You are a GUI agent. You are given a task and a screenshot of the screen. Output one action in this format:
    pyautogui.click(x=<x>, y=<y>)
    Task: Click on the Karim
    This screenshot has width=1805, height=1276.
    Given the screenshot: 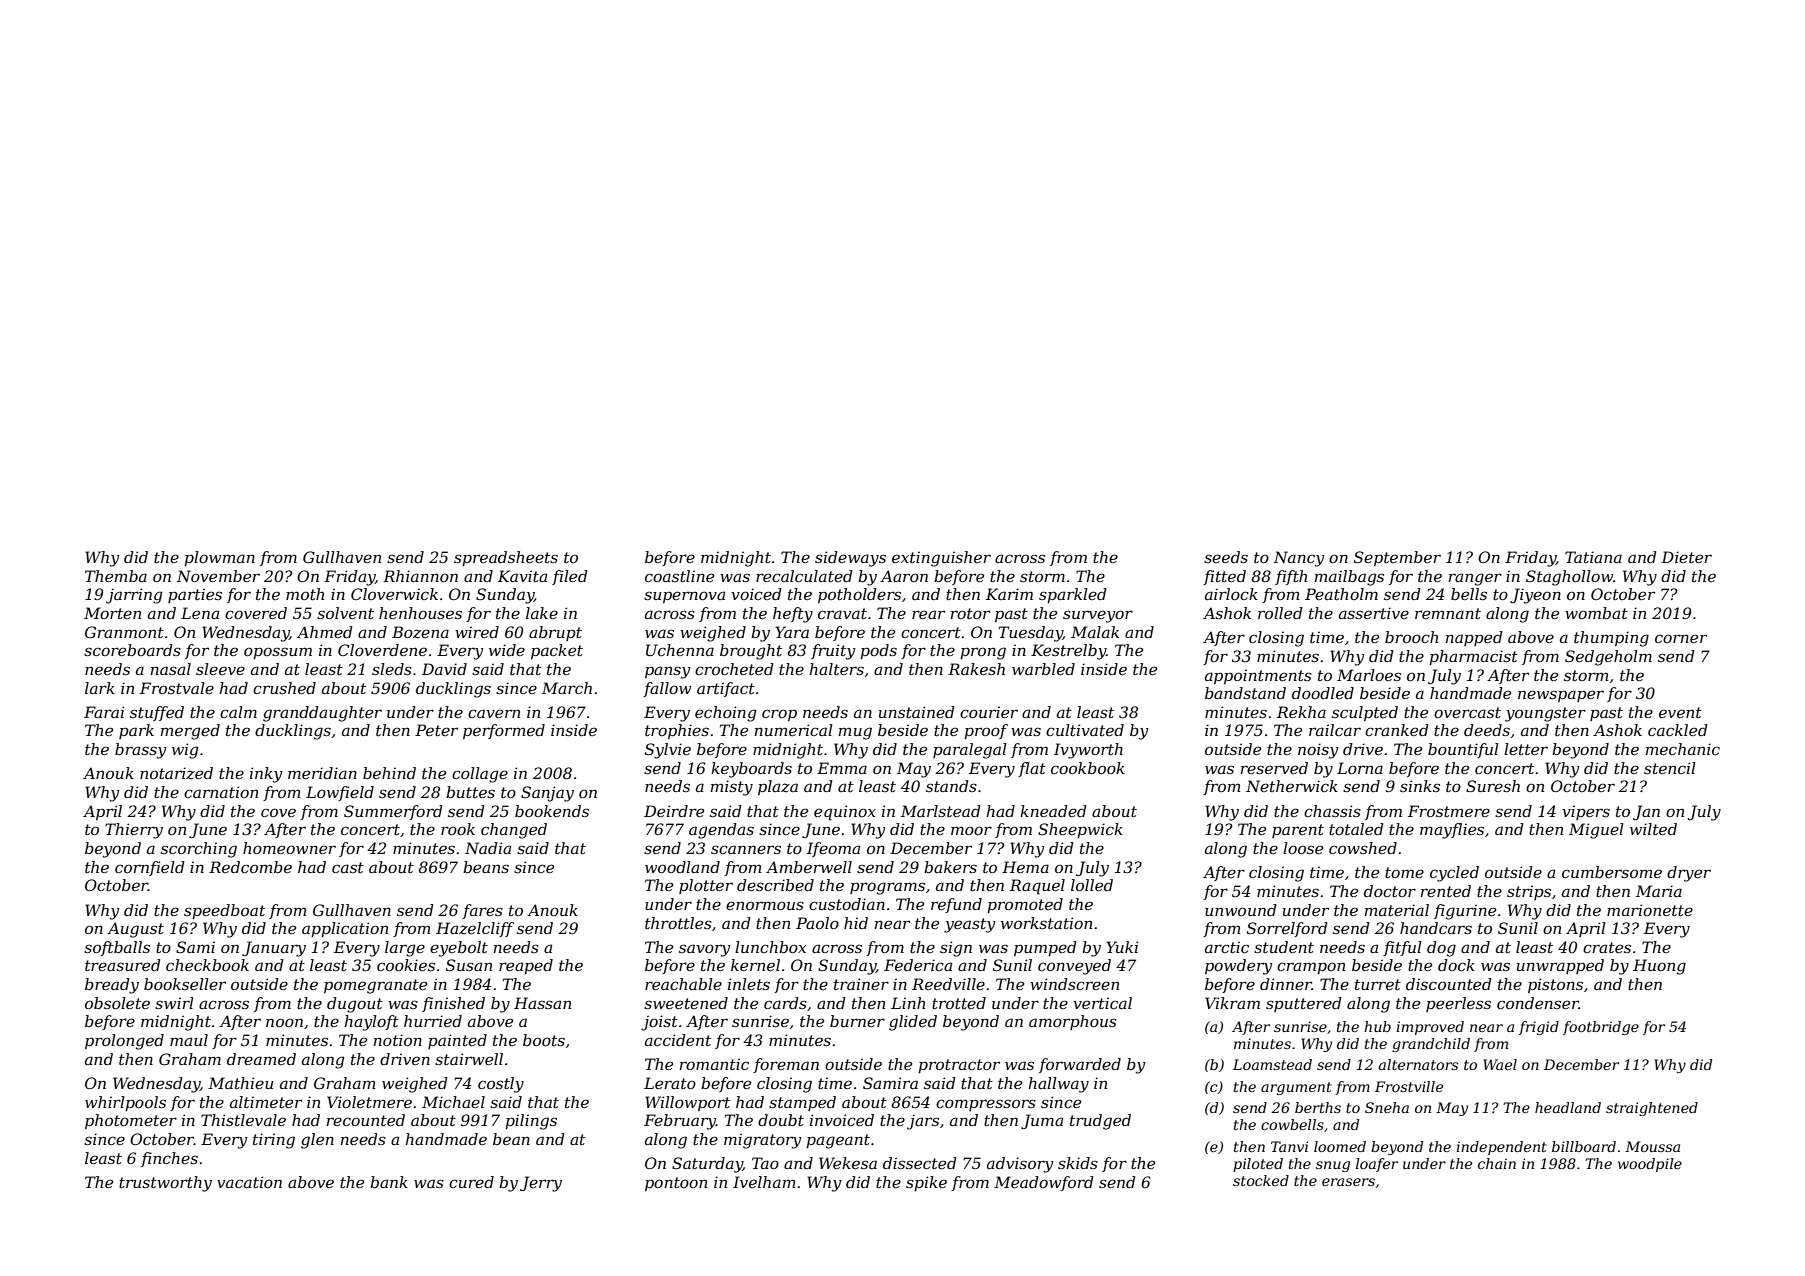 What is the action you would take?
    pyautogui.click(x=1009, y=594)
